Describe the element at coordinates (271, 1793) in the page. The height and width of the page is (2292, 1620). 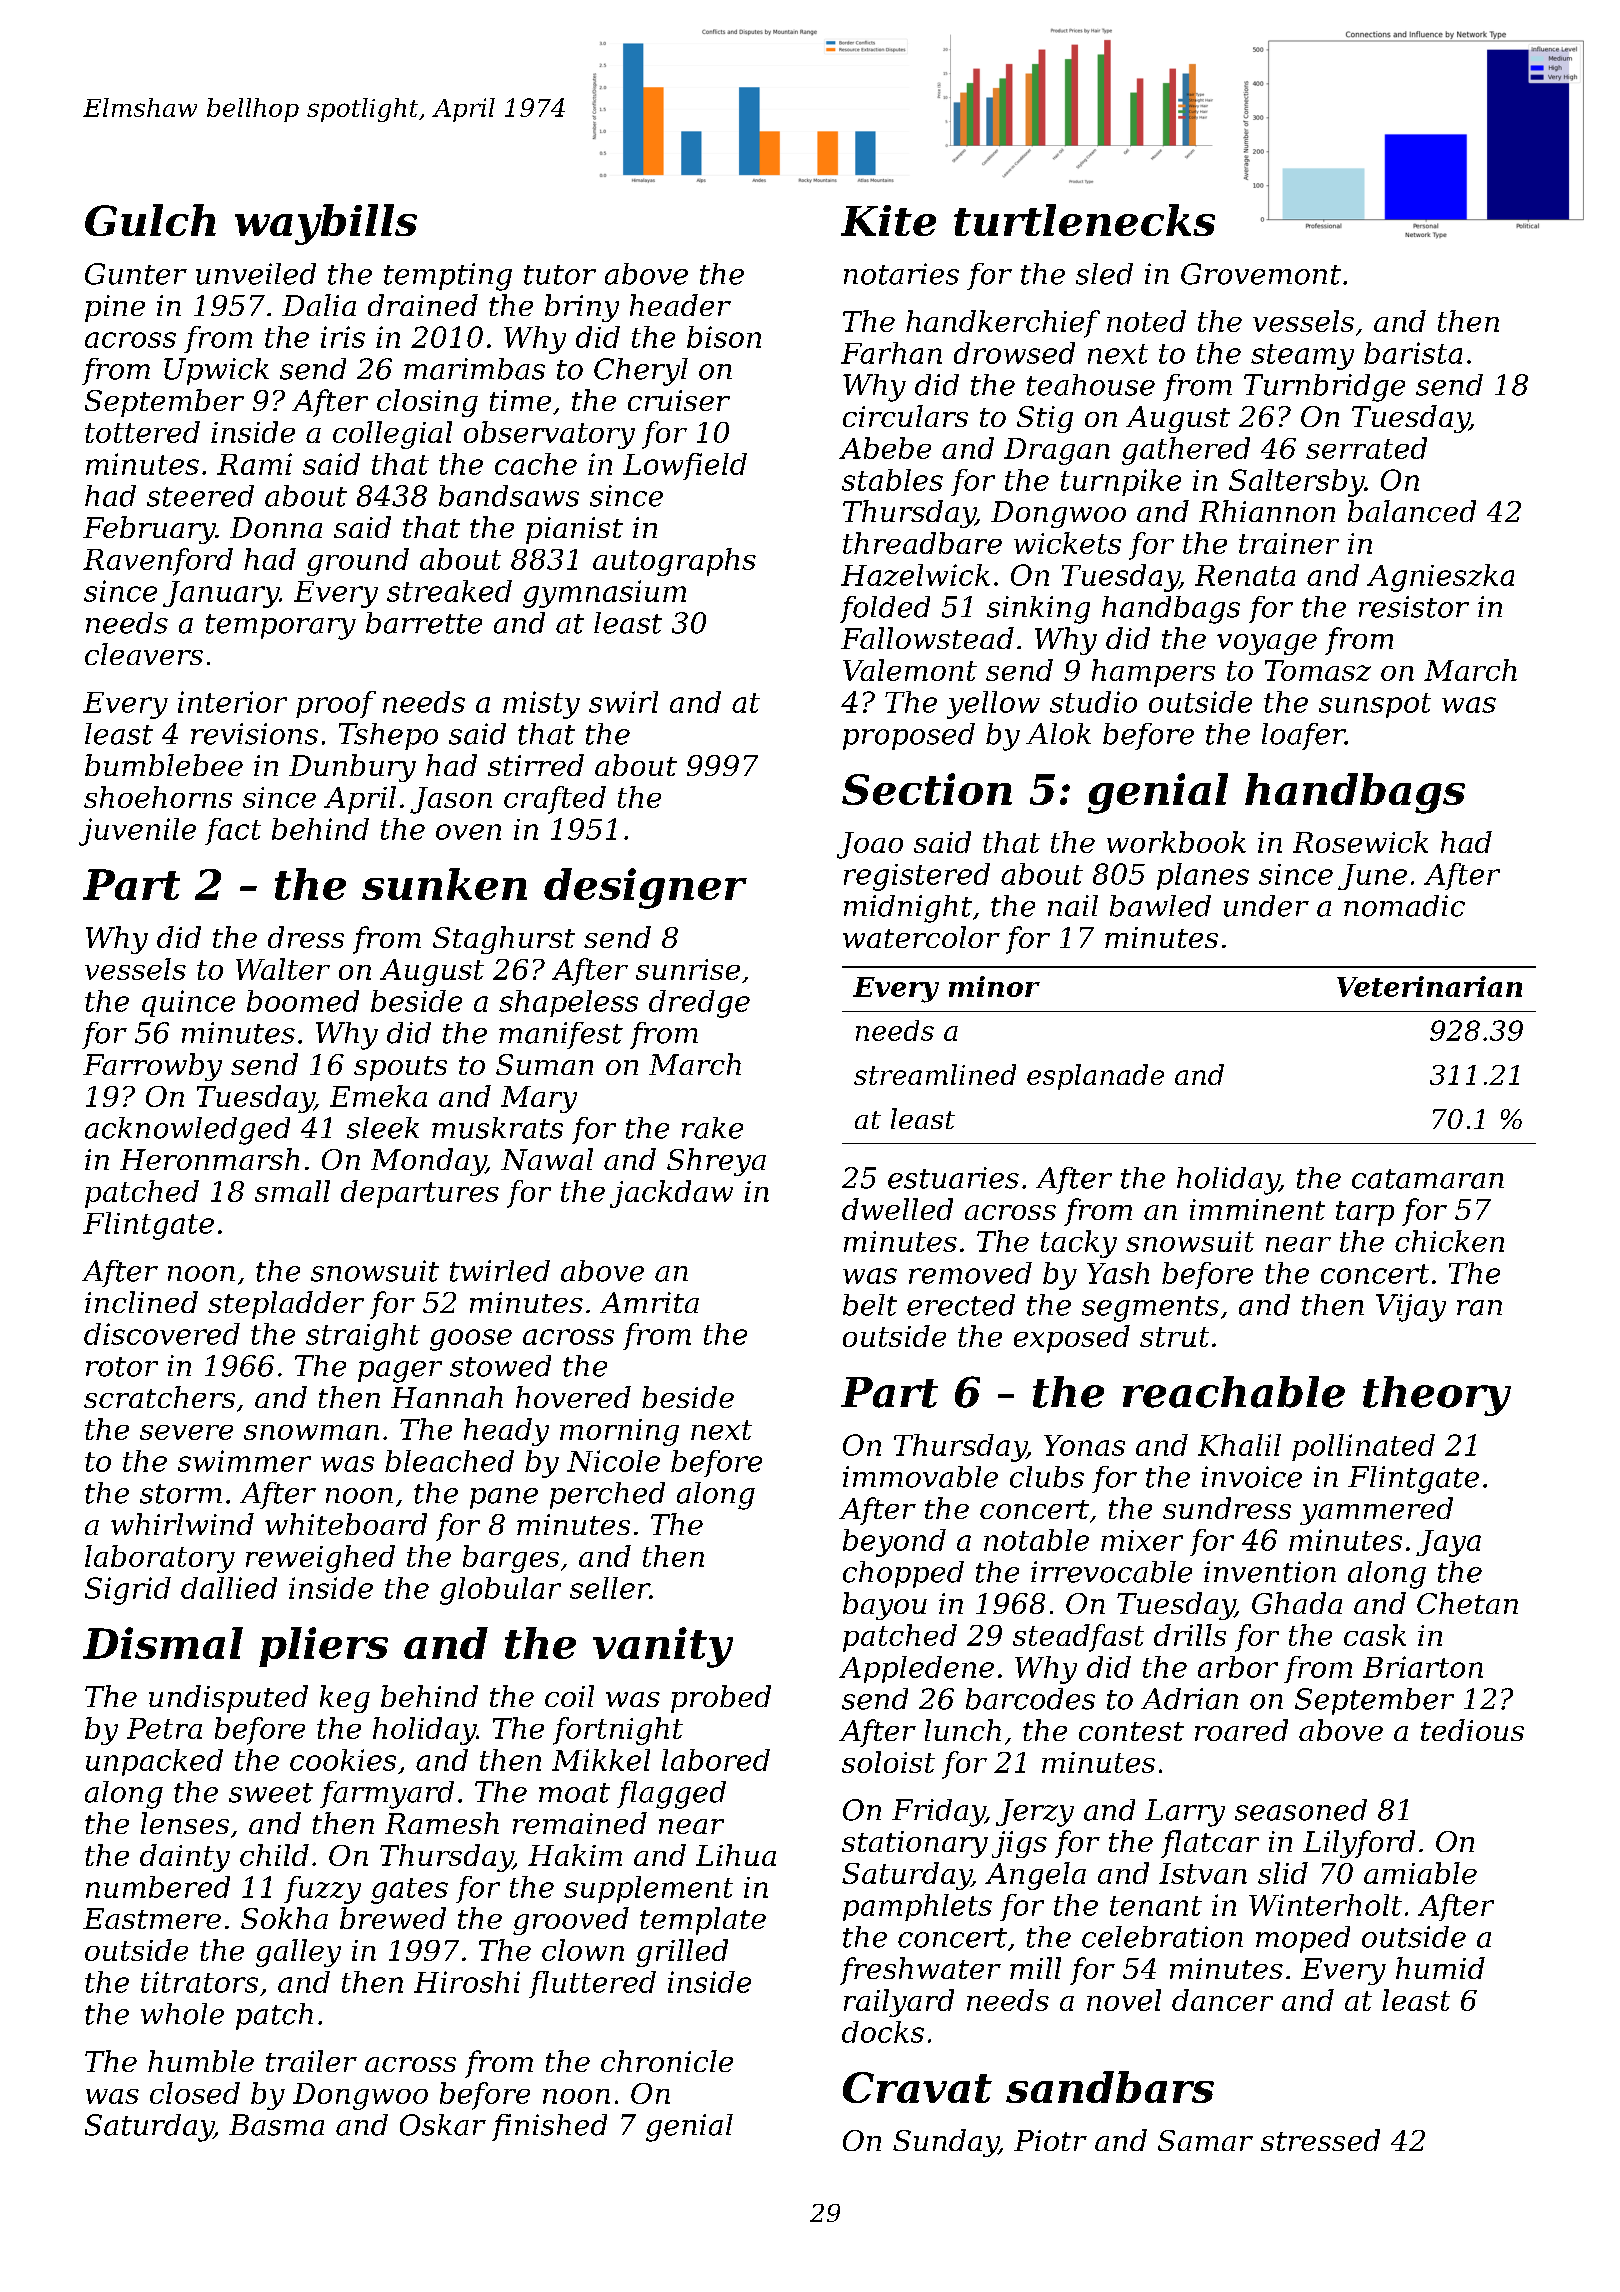
I see `sweet` at that location.
